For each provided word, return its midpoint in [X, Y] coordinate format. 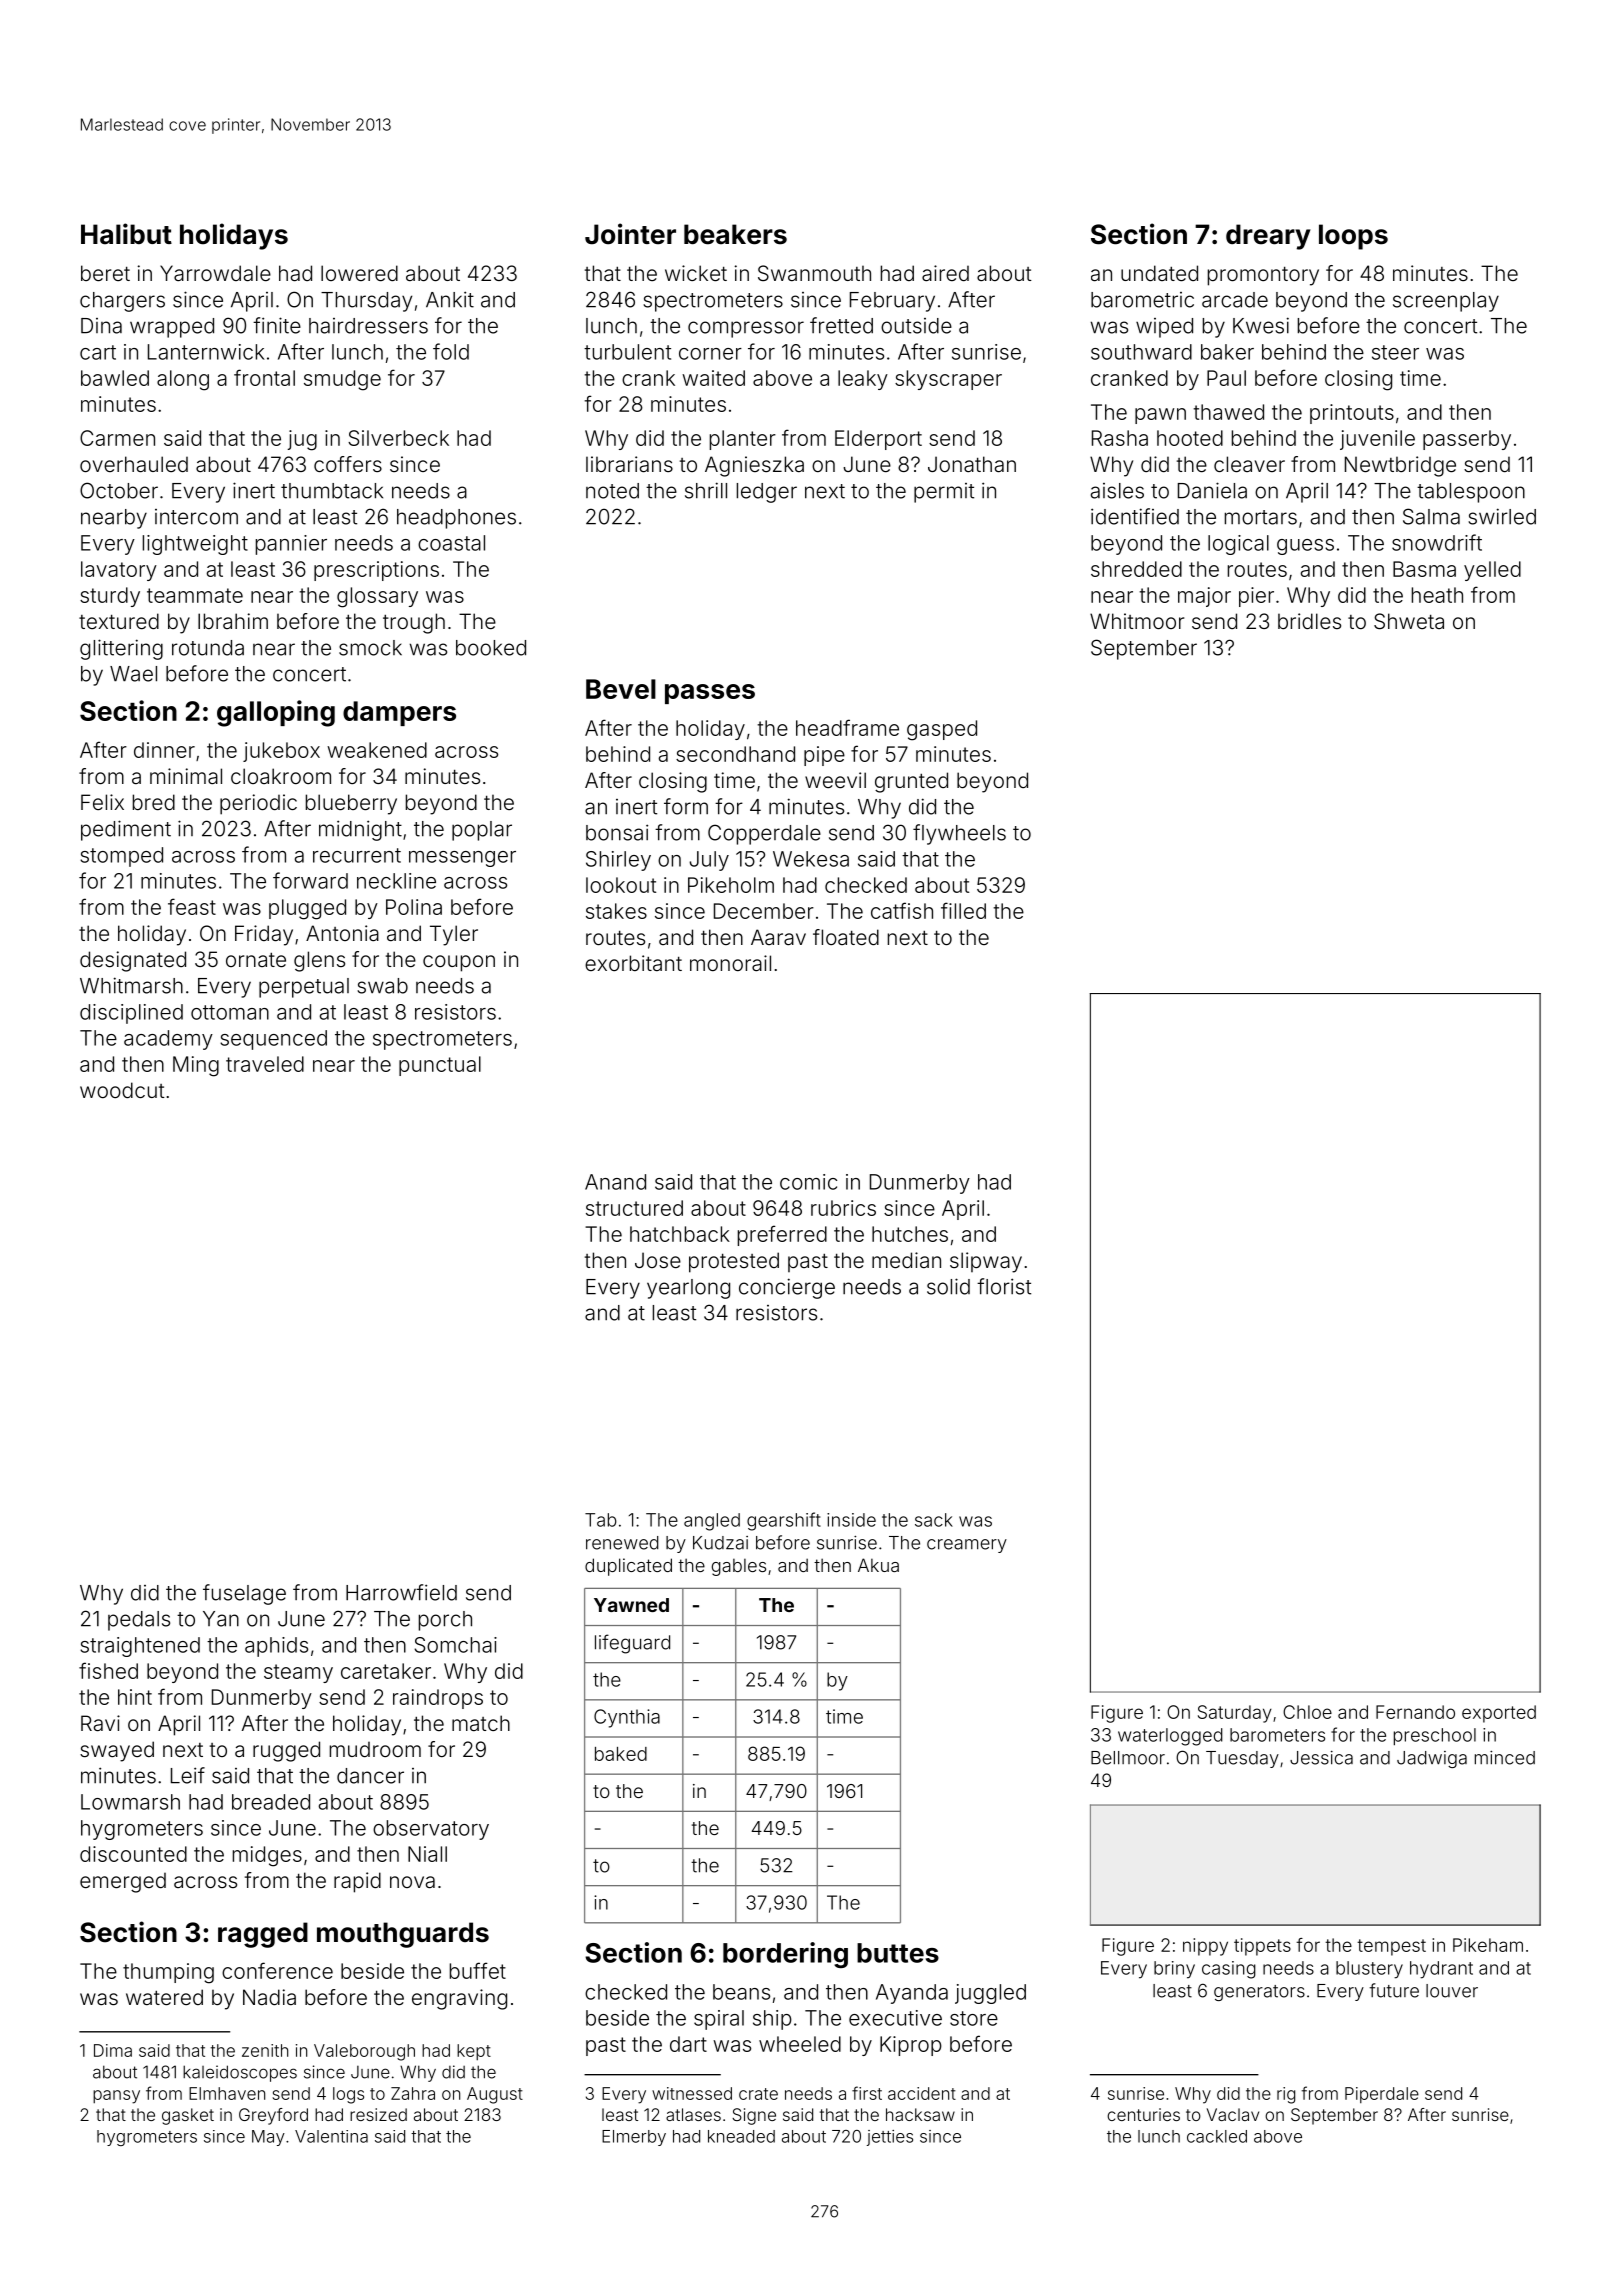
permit [944, 493]
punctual [440, 1066]
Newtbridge [1400, 466]
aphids [276, 1647]
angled [712, 1522]
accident [922, 2093]
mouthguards [403, 1935]
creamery [967, 1546]
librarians [629, 464]
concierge [787, 1288]
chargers [122, 302]
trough [414, 623]
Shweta [1409, 621]
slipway [986, 1262]
